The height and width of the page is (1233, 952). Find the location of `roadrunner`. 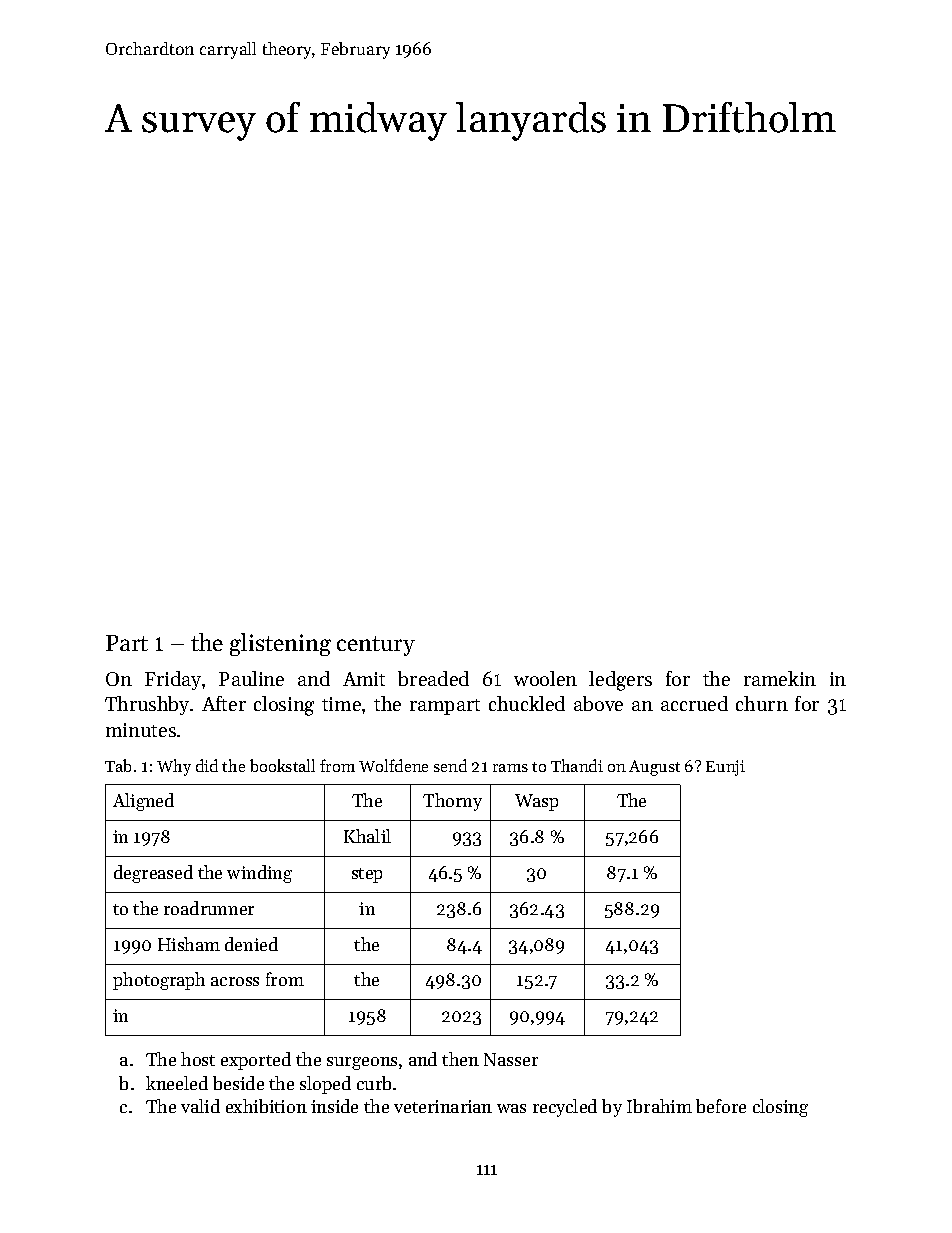

roadrunner is located at coordinates (209, 908).
